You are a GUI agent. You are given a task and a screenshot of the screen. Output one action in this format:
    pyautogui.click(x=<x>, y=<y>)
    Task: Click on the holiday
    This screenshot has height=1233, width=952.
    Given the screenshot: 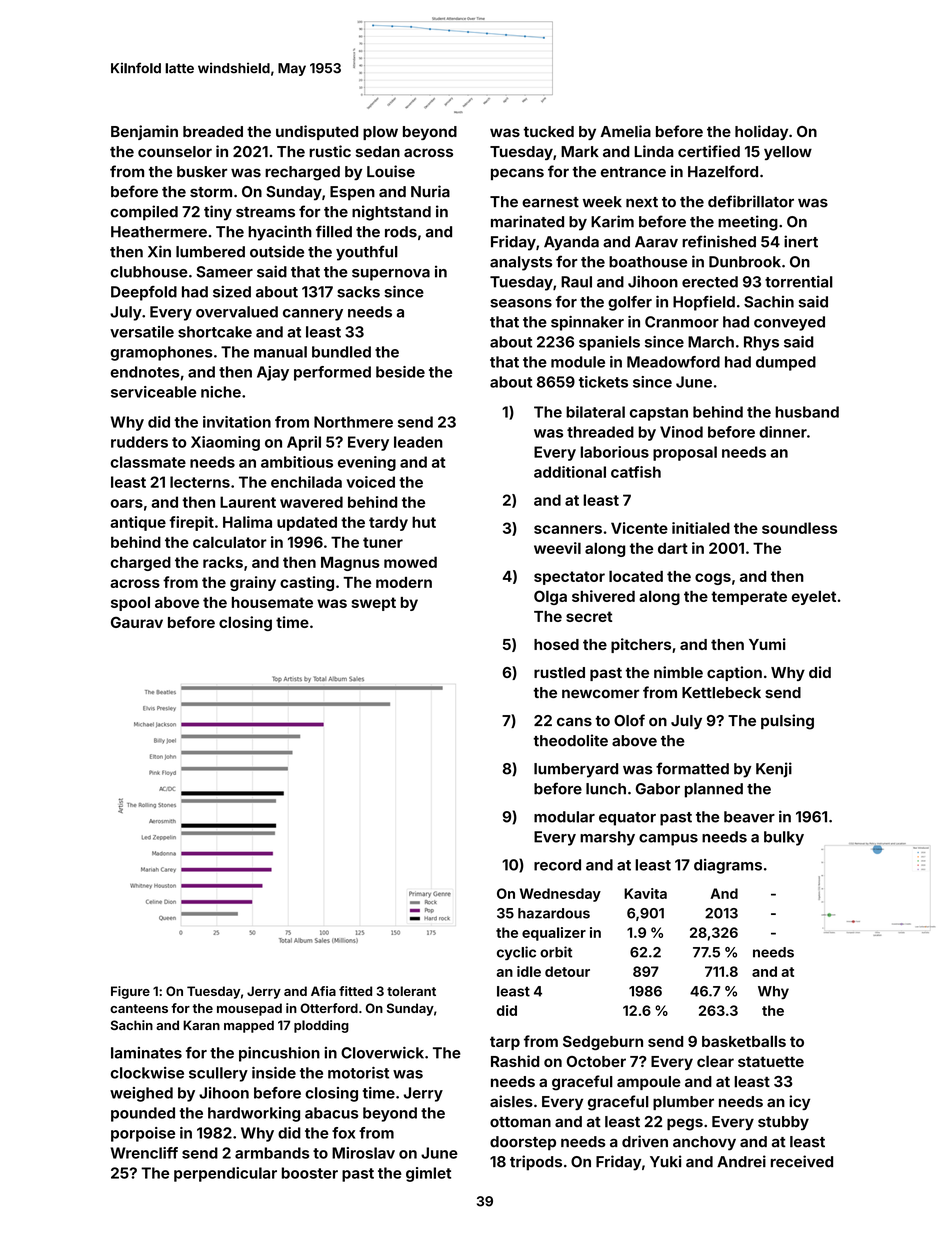 What is the action you would take?
    pyautogui.click(x=761, y=132)
